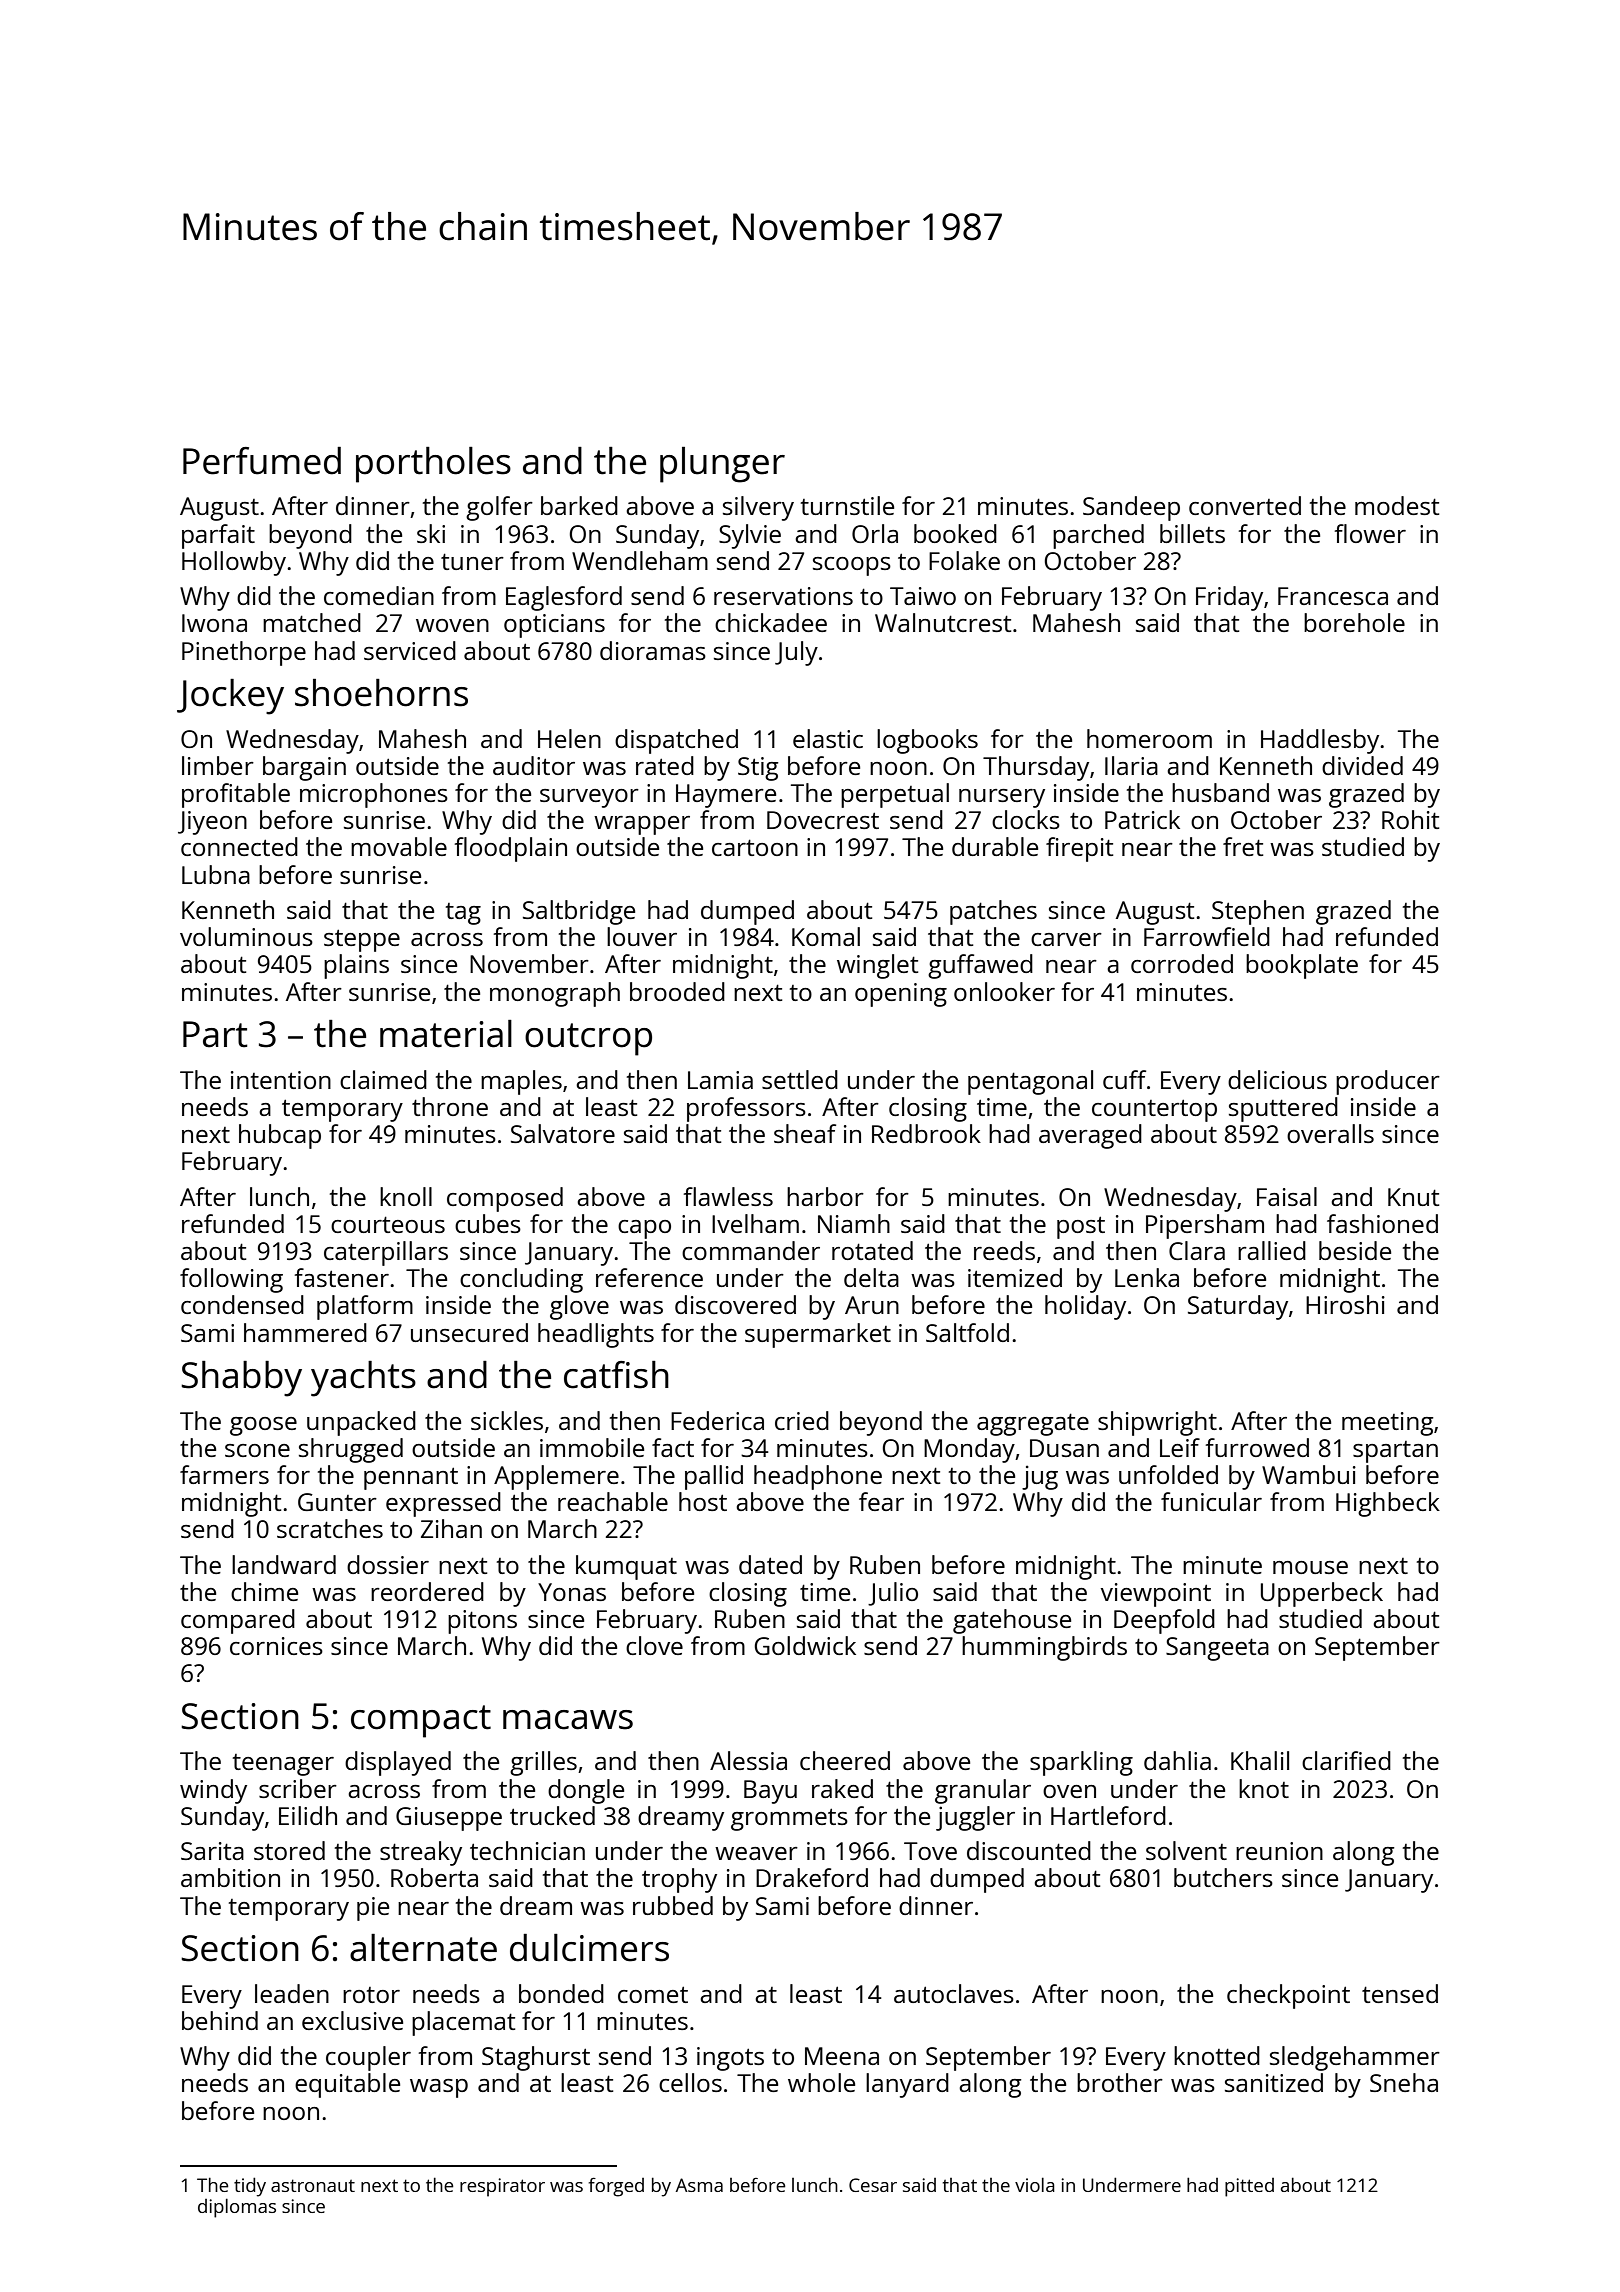 The image size is (1620, 2292). I want to click on reachable, so click(613, 1501).
